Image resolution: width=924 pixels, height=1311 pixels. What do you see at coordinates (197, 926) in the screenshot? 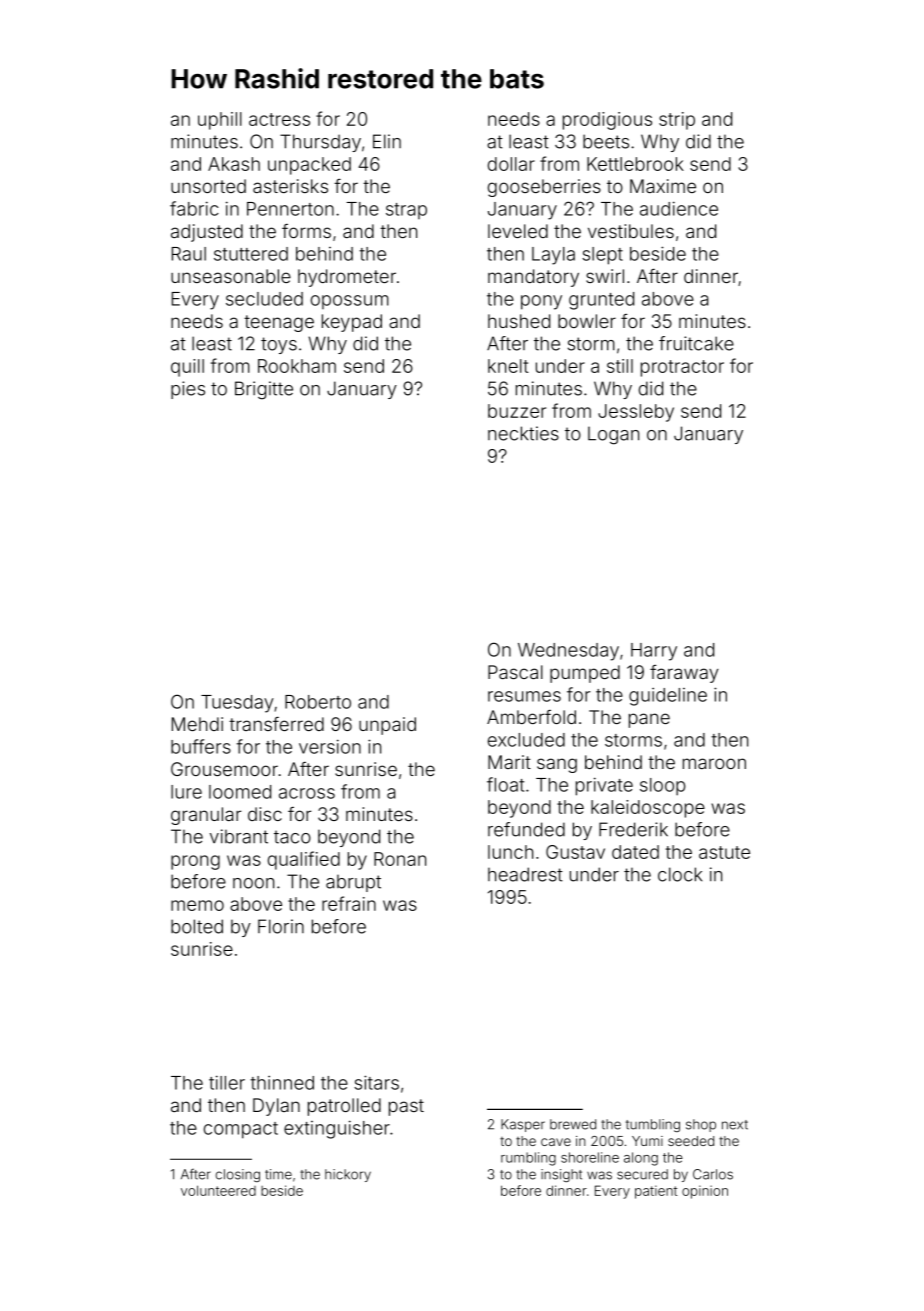
I see `bolted` at bounding box center [197, 926].
